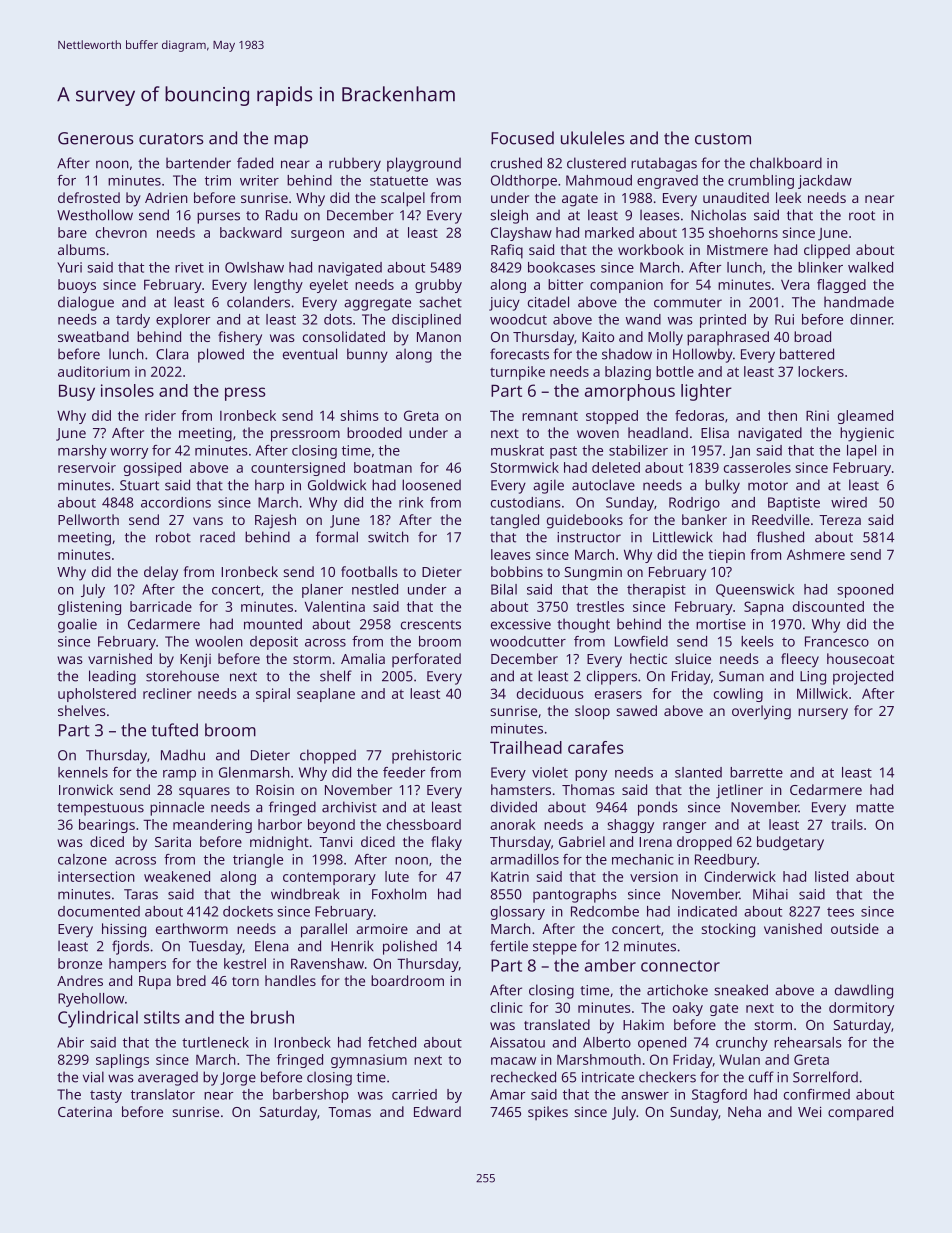 This screenshot has width=952, height=1233. What do you see at coordinates (723, 139) in the screenshot?
I see `custom` at bounding box center [723, 139].
